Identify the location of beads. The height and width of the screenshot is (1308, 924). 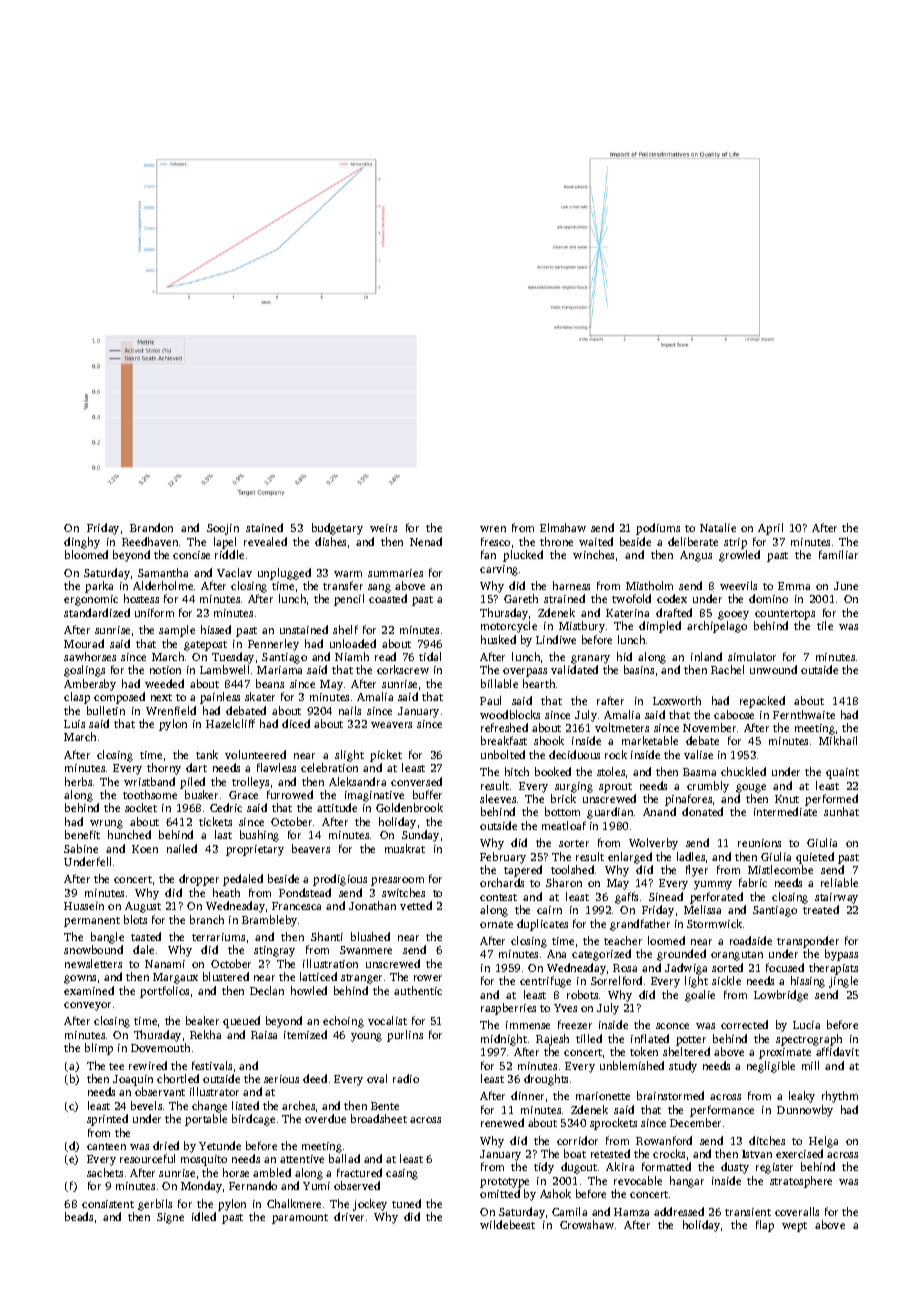
(79, 1216).
